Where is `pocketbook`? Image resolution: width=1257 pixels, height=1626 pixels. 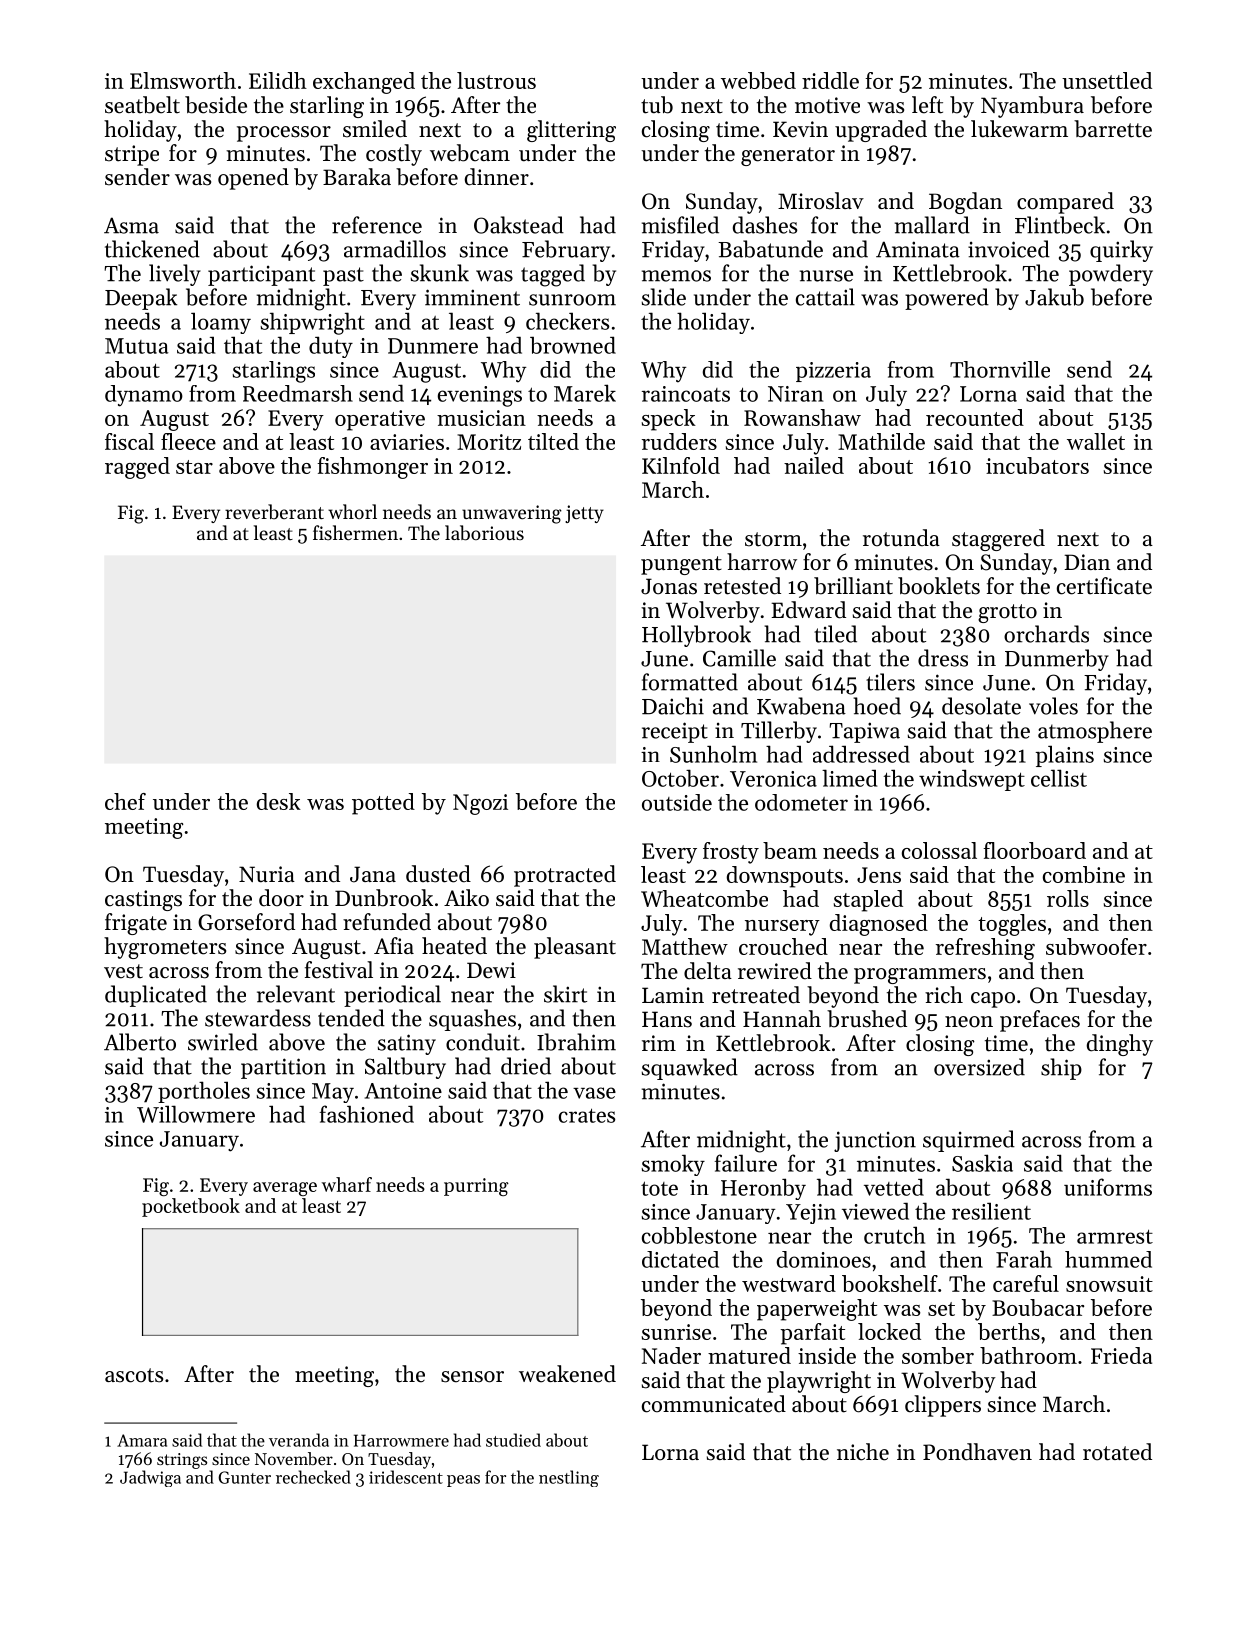
pocketbook is located at coordinates (191, 1207).
